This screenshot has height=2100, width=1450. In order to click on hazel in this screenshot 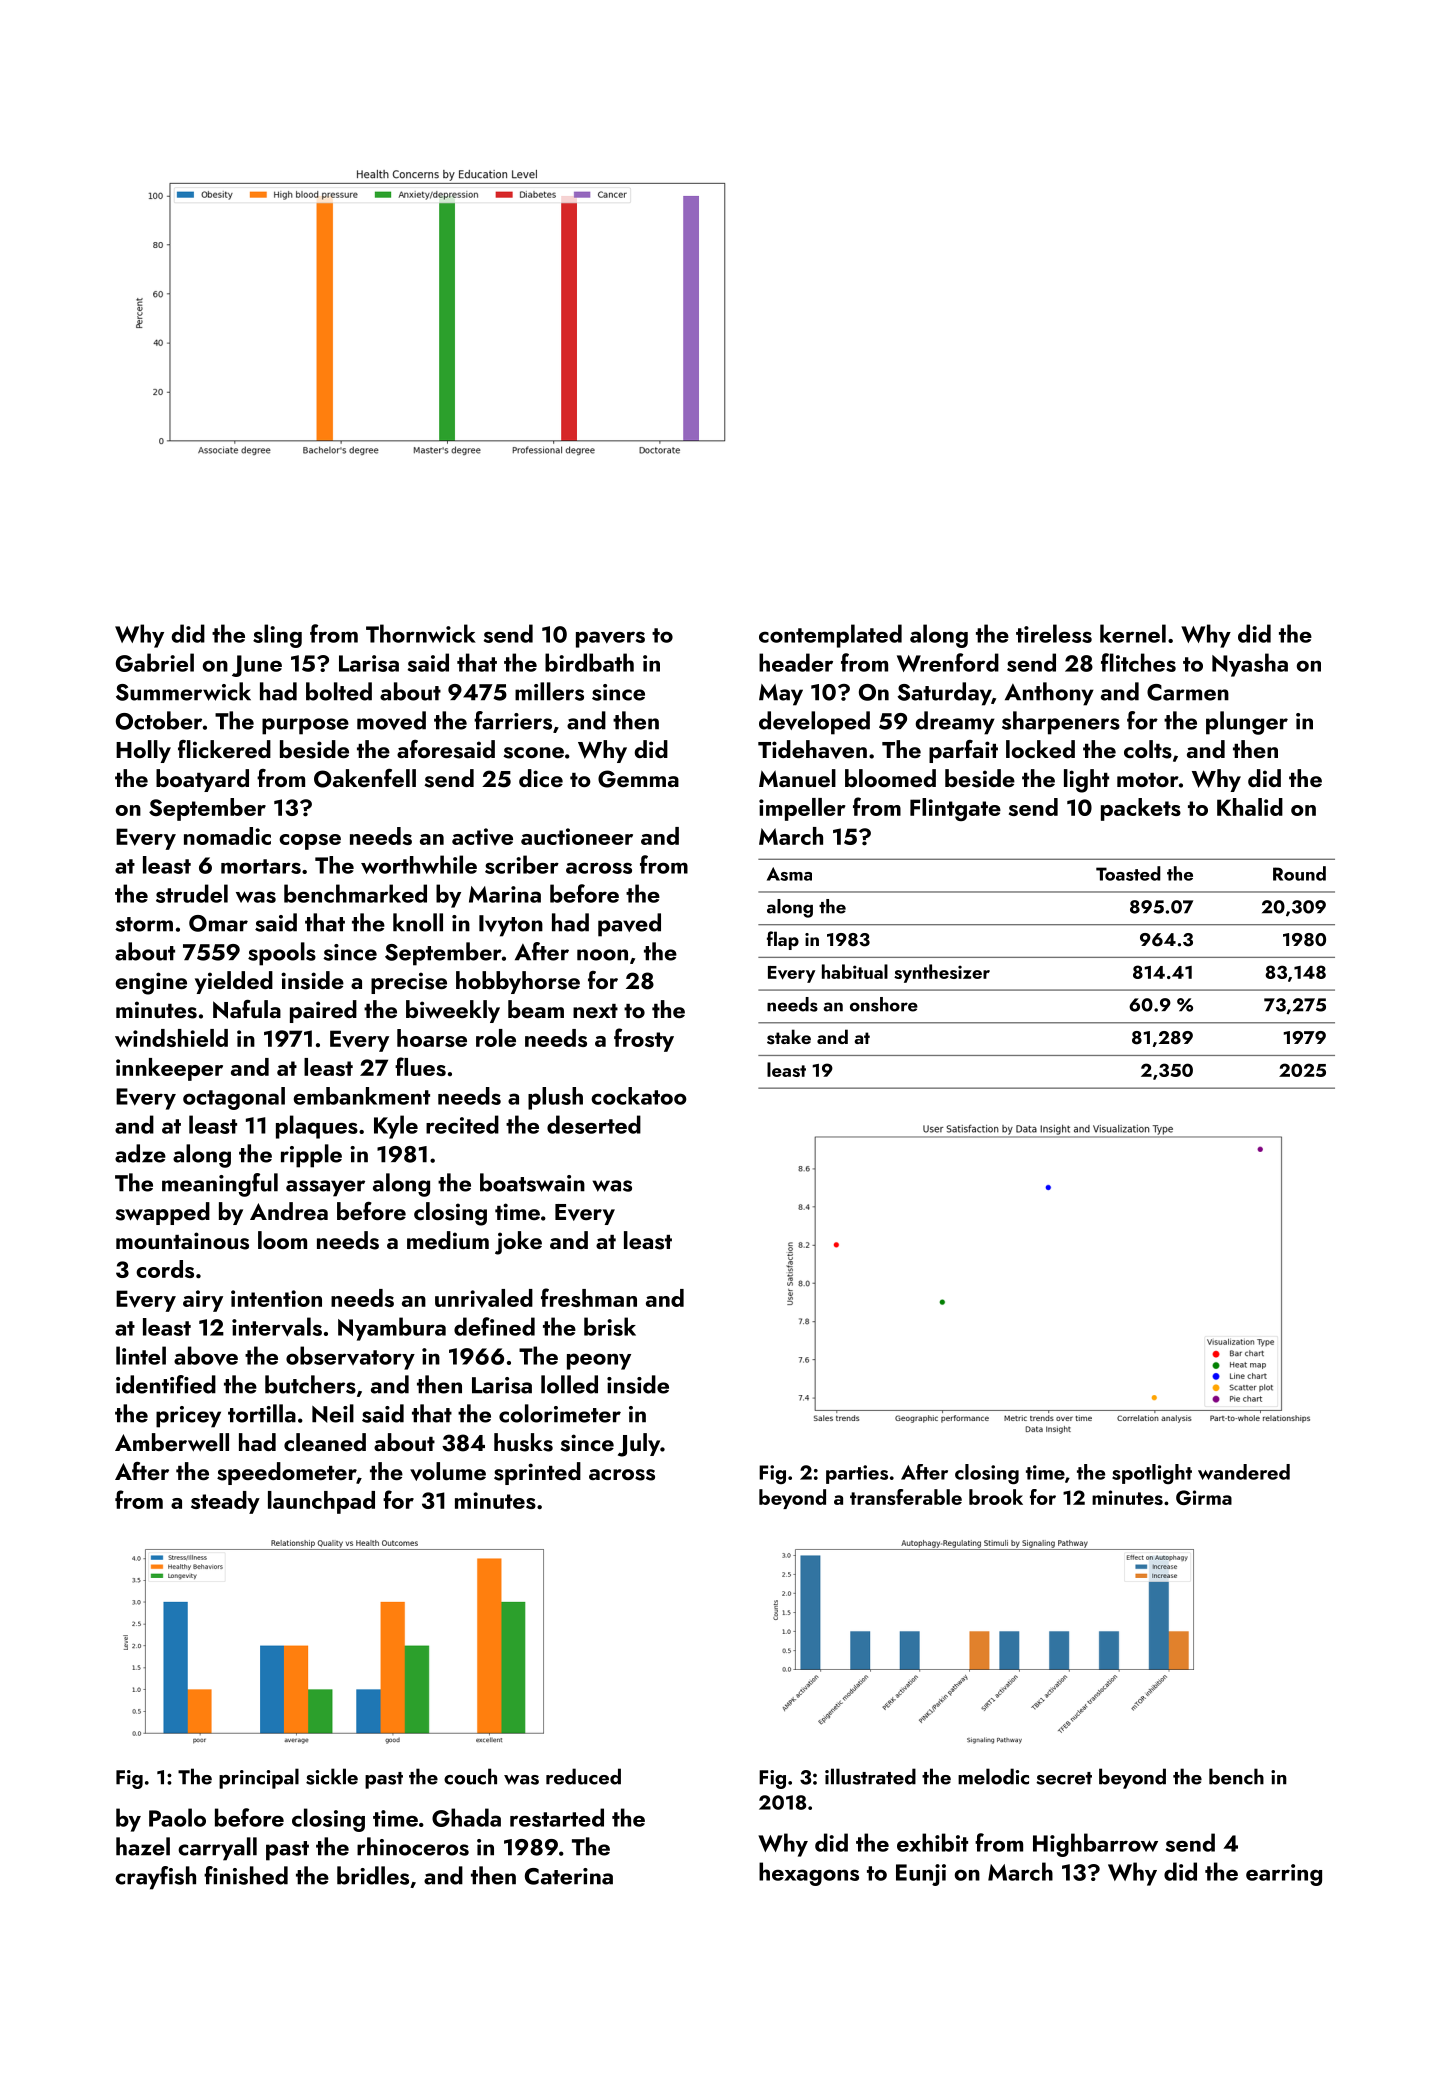, I will do `click(143, 1846)`.
